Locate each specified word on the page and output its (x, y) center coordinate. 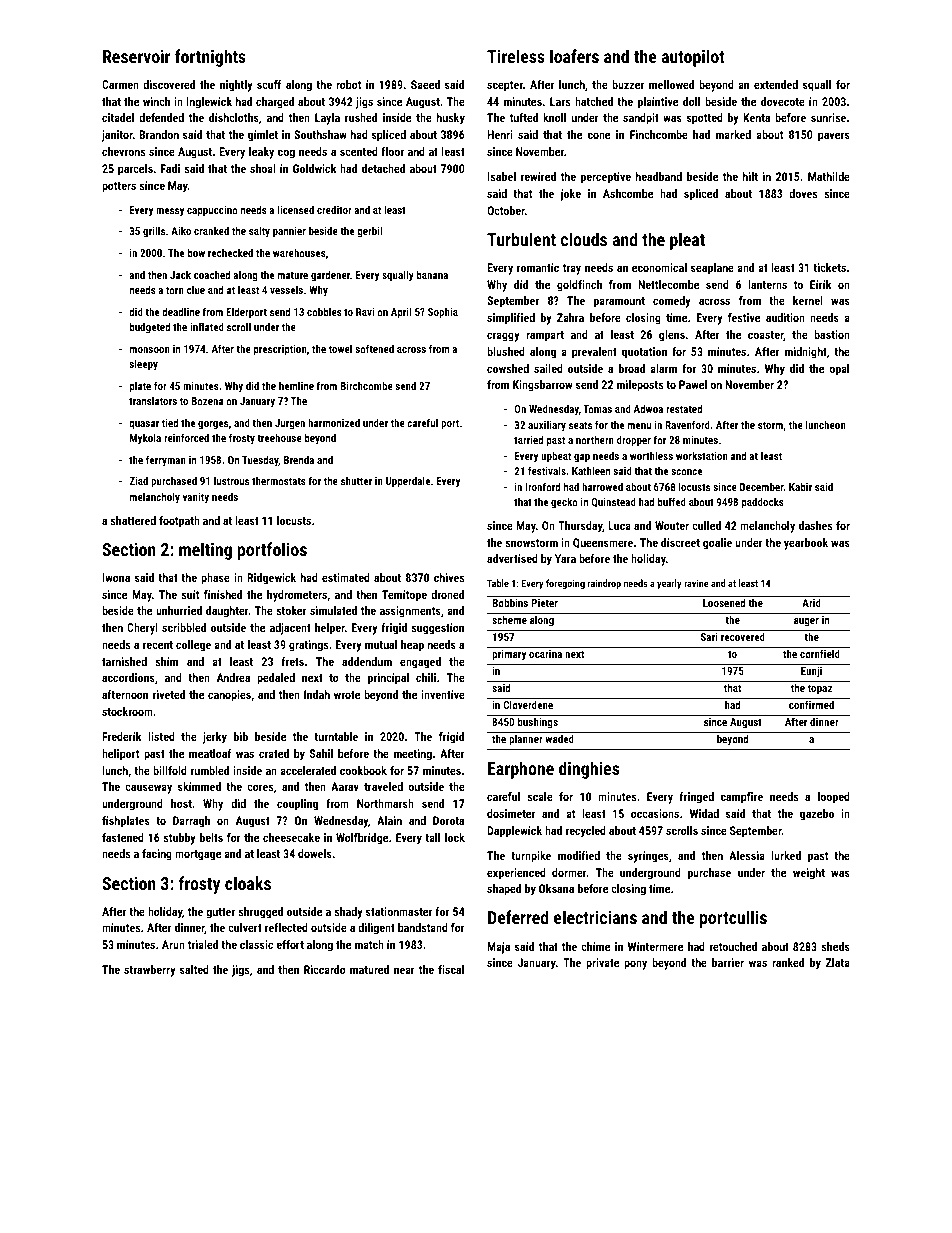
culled (706, 525)
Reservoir (136, 56)
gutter (220, 913)
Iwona (116, 577)
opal (839, 370)
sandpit (641, 119)
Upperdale (408, 482)
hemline (296, 385)
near (404, 970)
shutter (356, 480)
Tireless (516, 56)
